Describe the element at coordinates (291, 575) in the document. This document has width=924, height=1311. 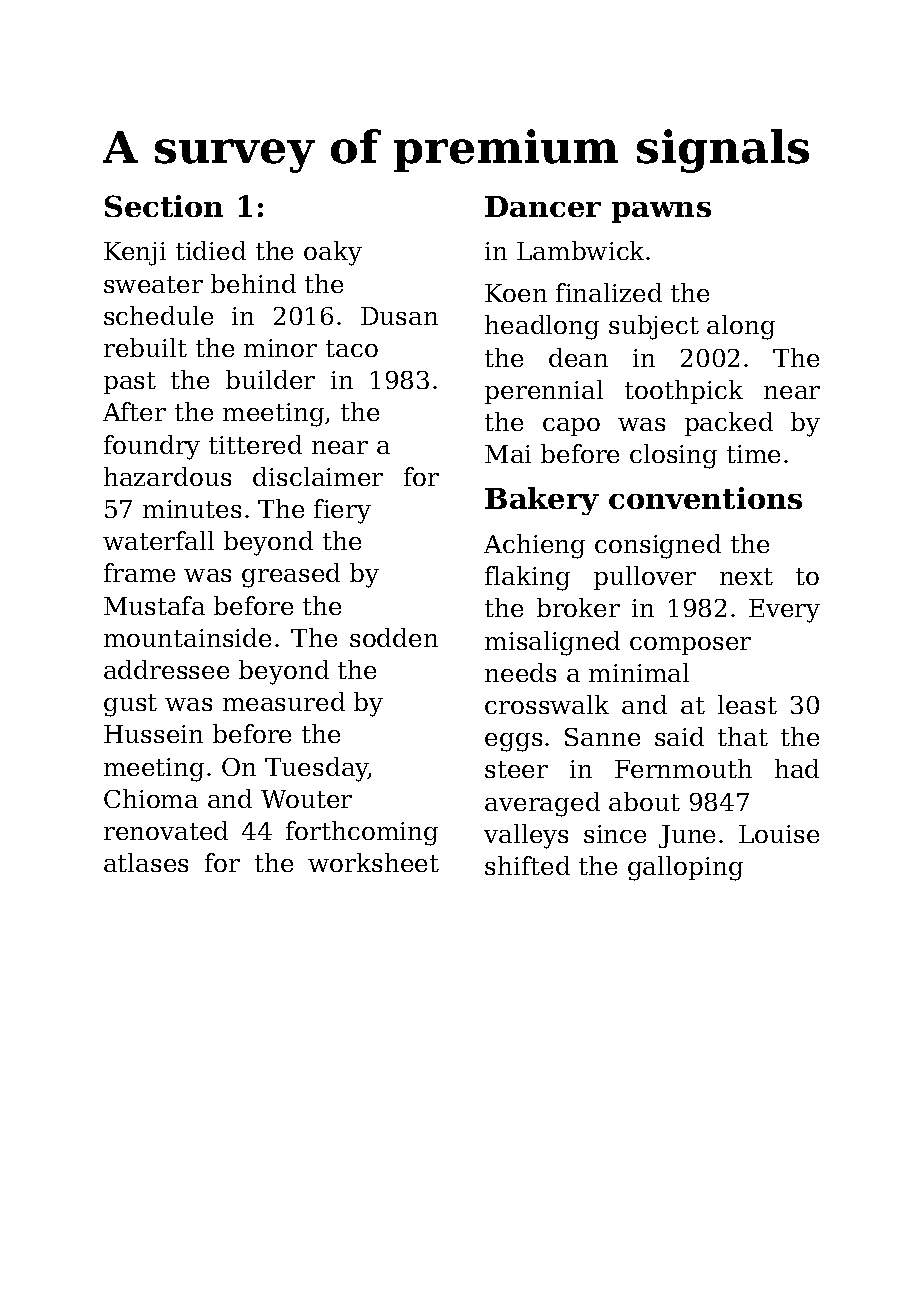
I see `greased` at that location.
